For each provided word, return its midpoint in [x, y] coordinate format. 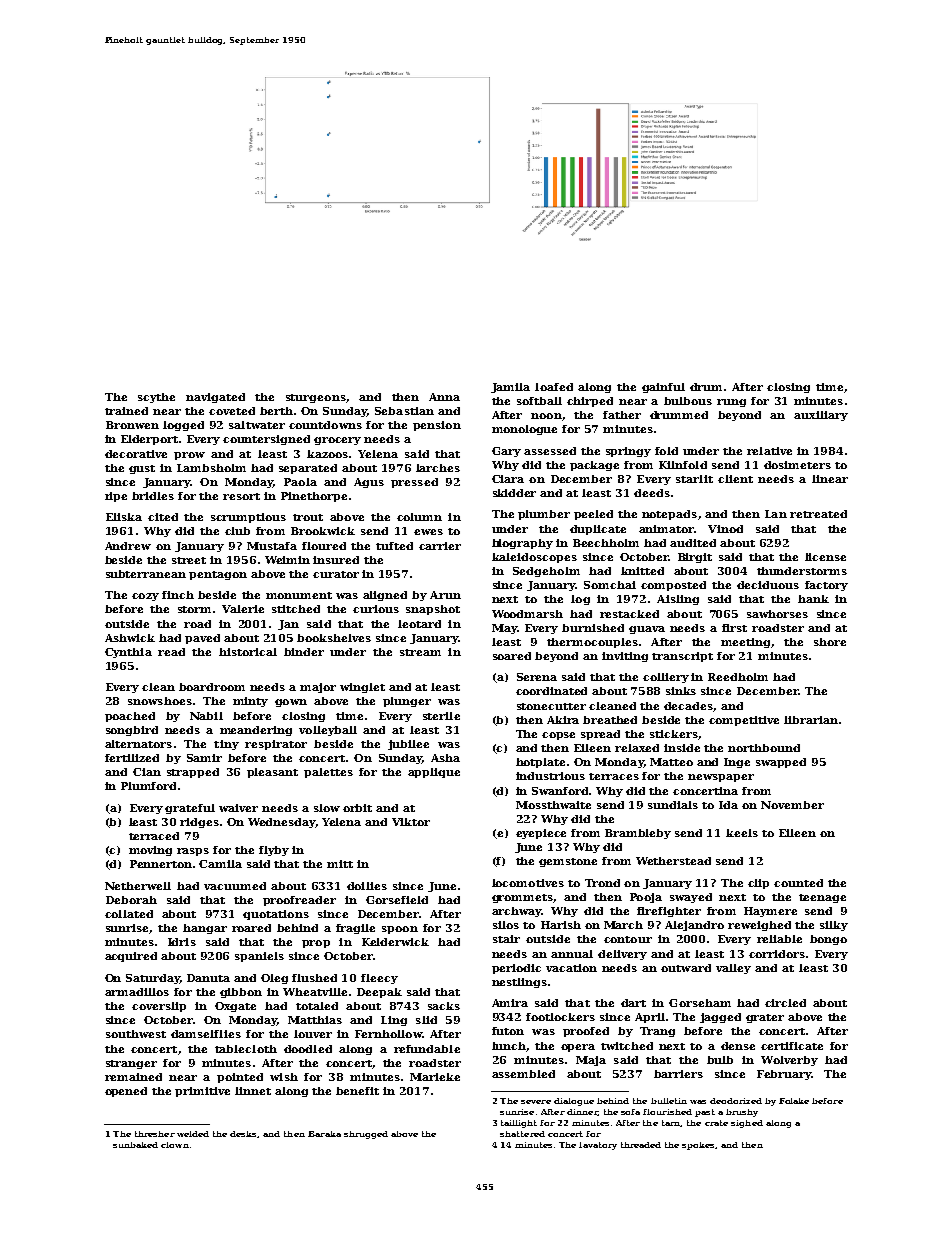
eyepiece [541, 834]
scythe [156, 398]
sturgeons [316, 398]
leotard [419, 624]
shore [830, 642]
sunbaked [135, 1145]
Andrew [128, 546]
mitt [340, 864]
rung [731, 403]
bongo [828, 940]
